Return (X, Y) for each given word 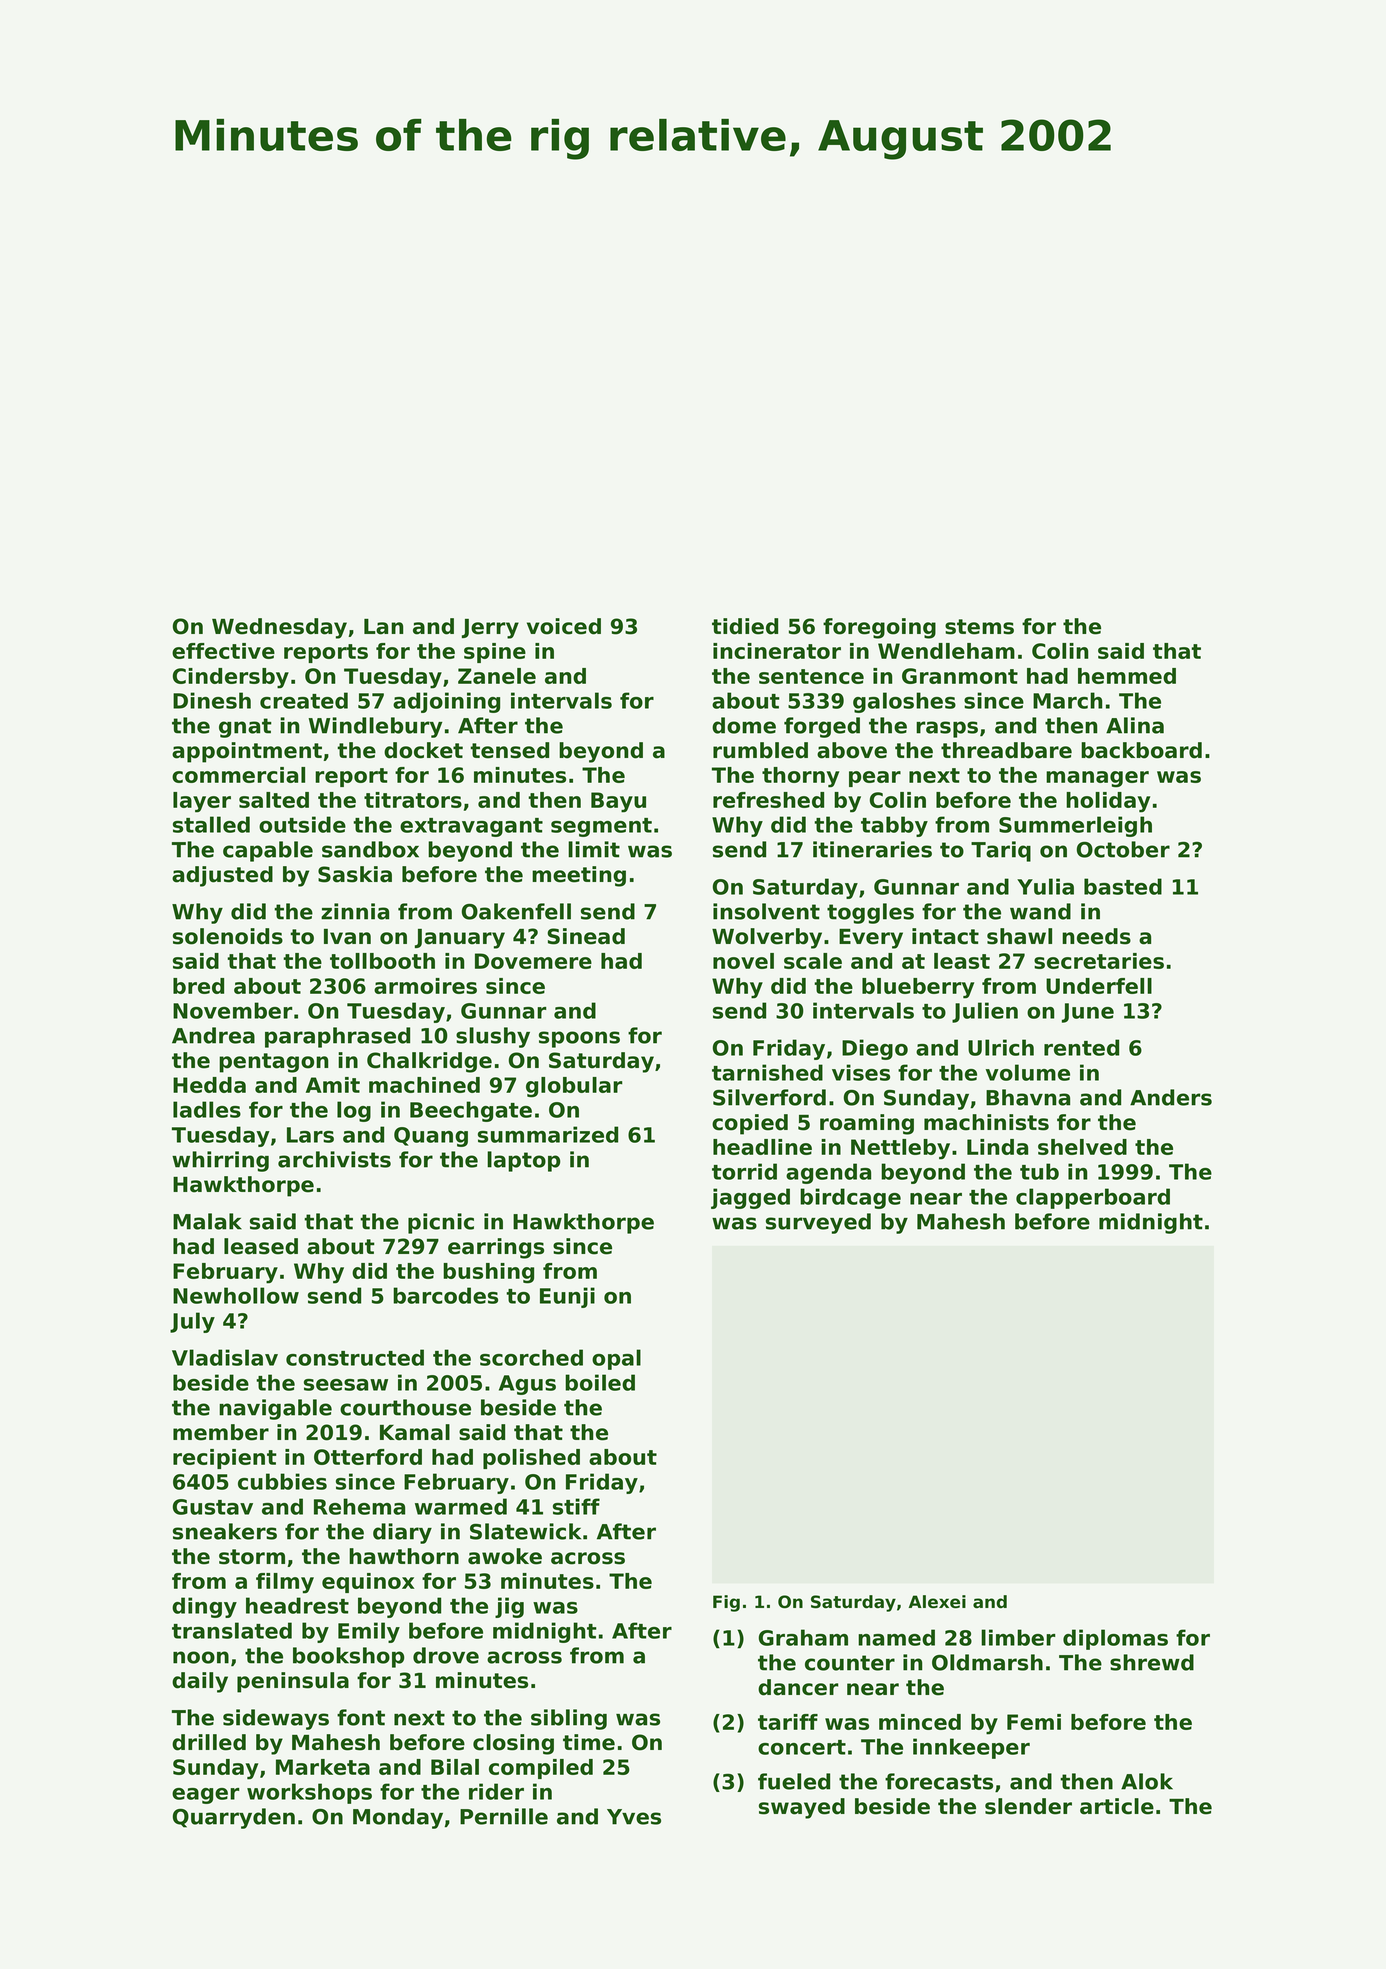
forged (822, 727)
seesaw (346, 1385)
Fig (726, 1603)
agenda (828, 1173)
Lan (383, 627)
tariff (788, 1722)
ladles (207, 1109)
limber (1018, 1637)
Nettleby (900, 1149)
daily (200, 1682)
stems (979, 627)
